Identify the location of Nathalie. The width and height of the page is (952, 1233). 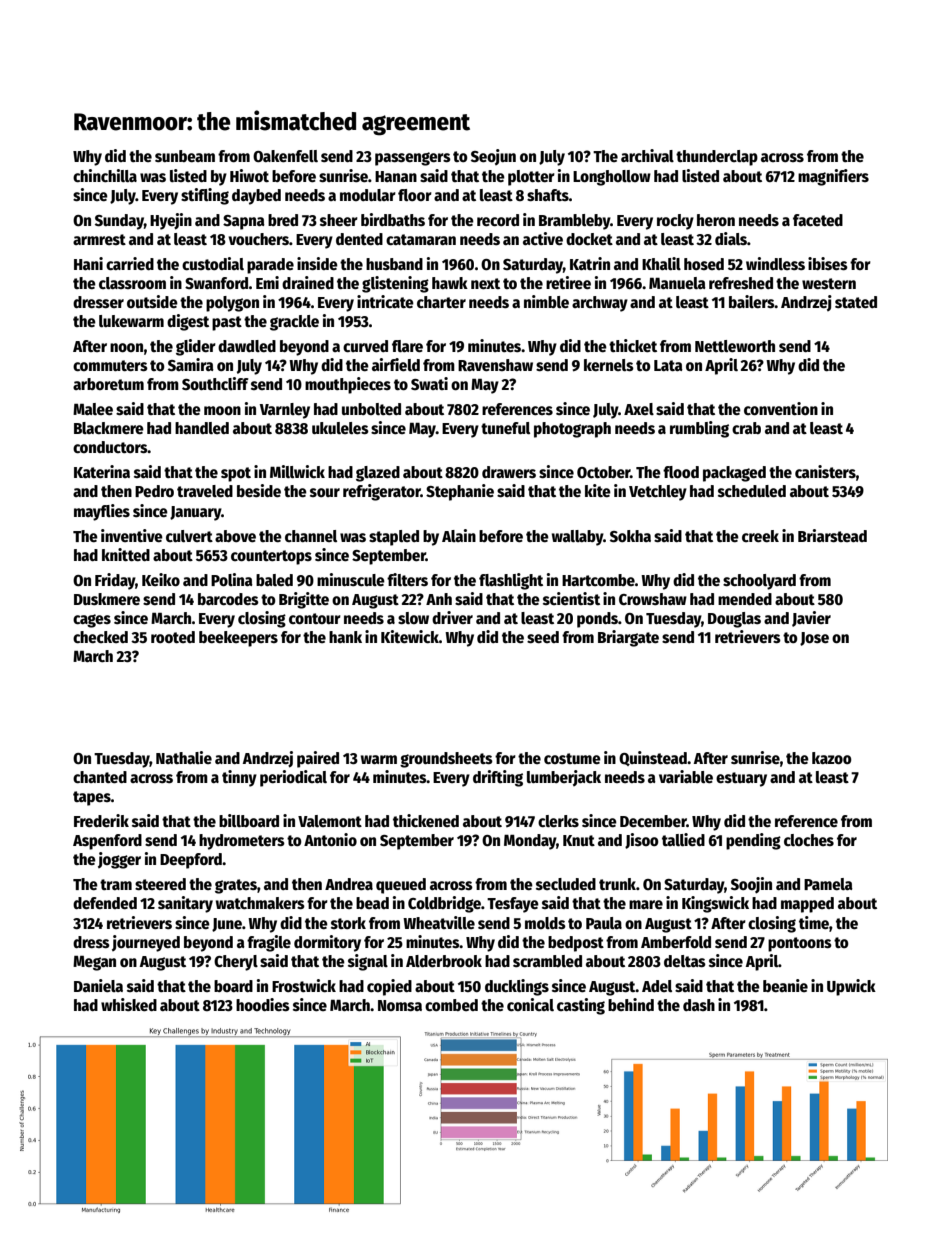
(184, 757).
